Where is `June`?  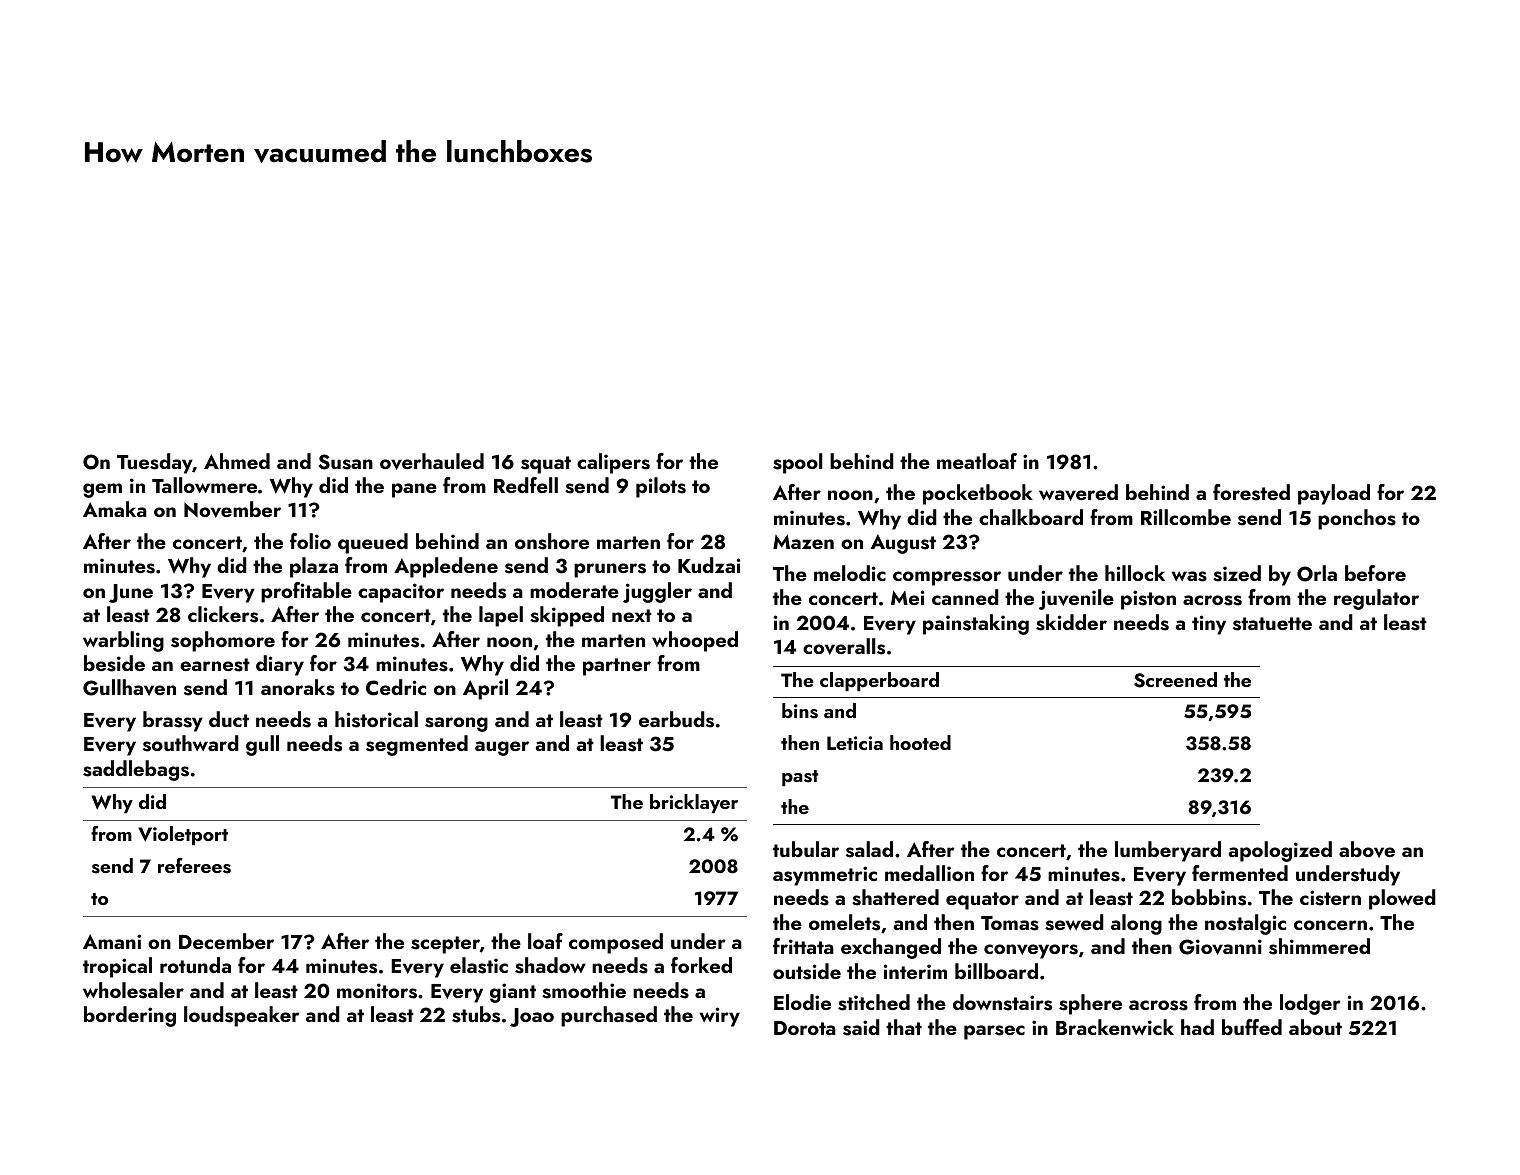 June is located at coordinates (131, 593).
